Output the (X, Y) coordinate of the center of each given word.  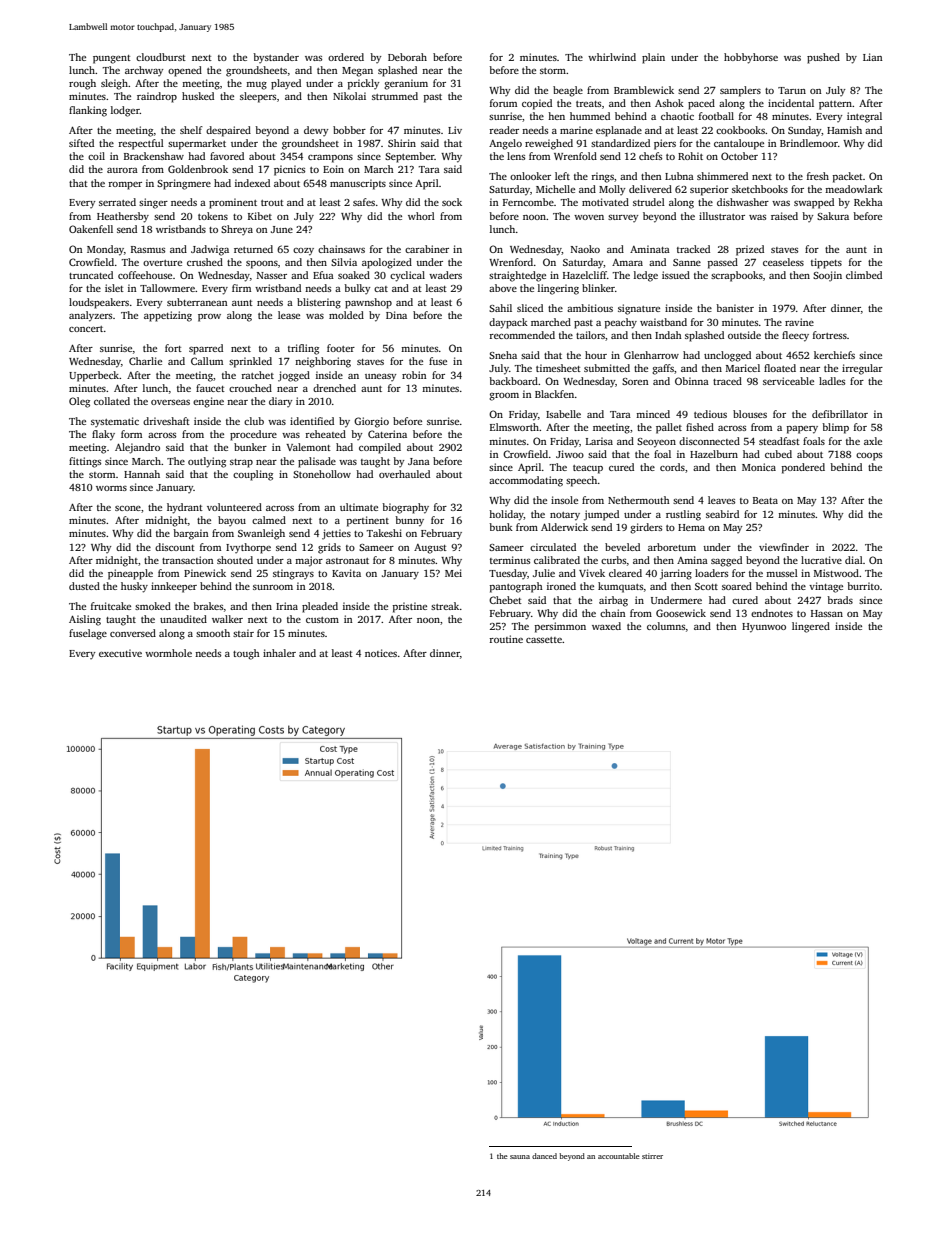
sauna (520, 1157)
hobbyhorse (751, 58)
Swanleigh (261, 534)
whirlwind (612, 57)
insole (564, 500)
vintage (826, 587)
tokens (213, 216)
